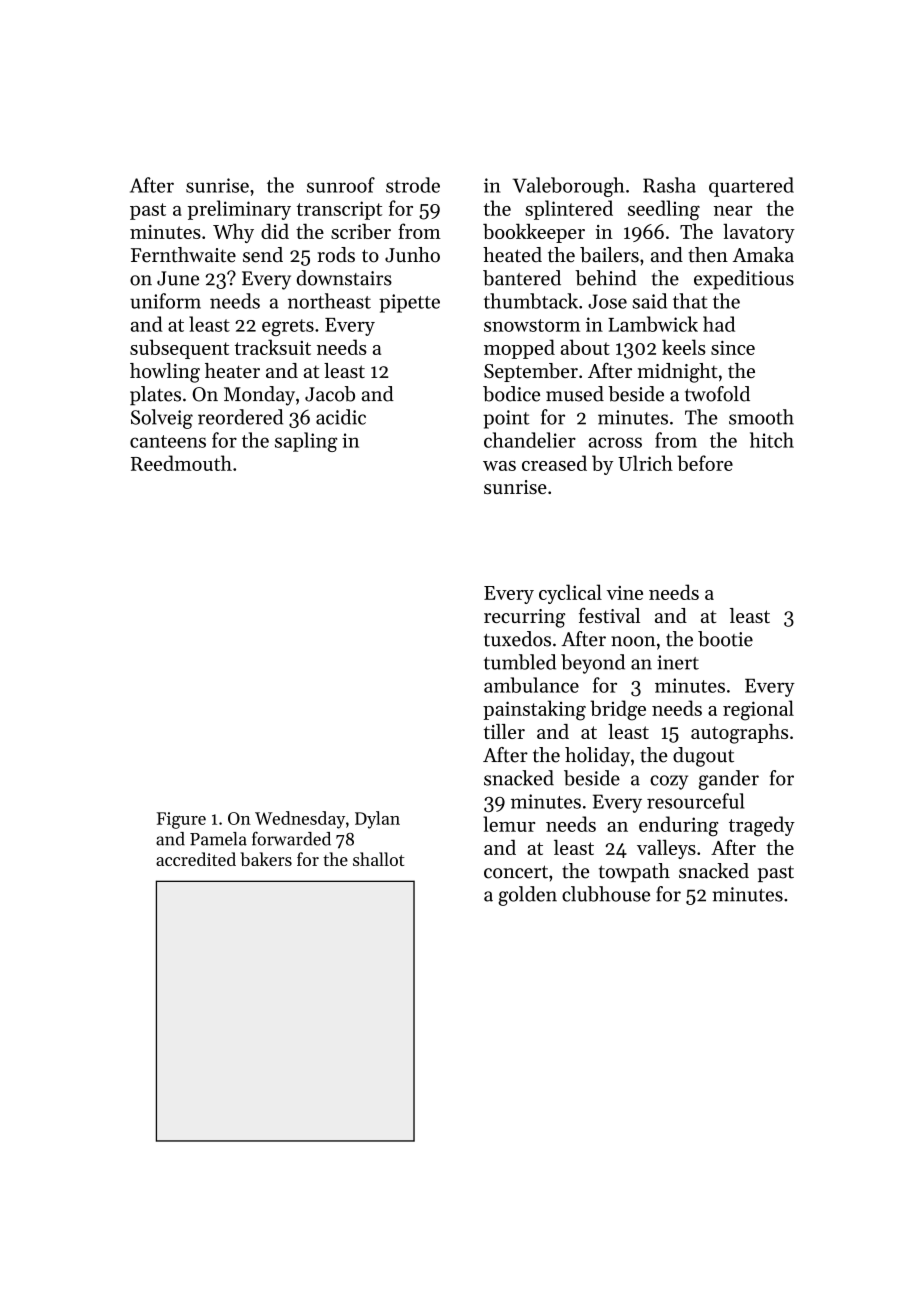 This screenshot has width=924, height=1311. I want to click on Valeborough, so click(568, 187).
